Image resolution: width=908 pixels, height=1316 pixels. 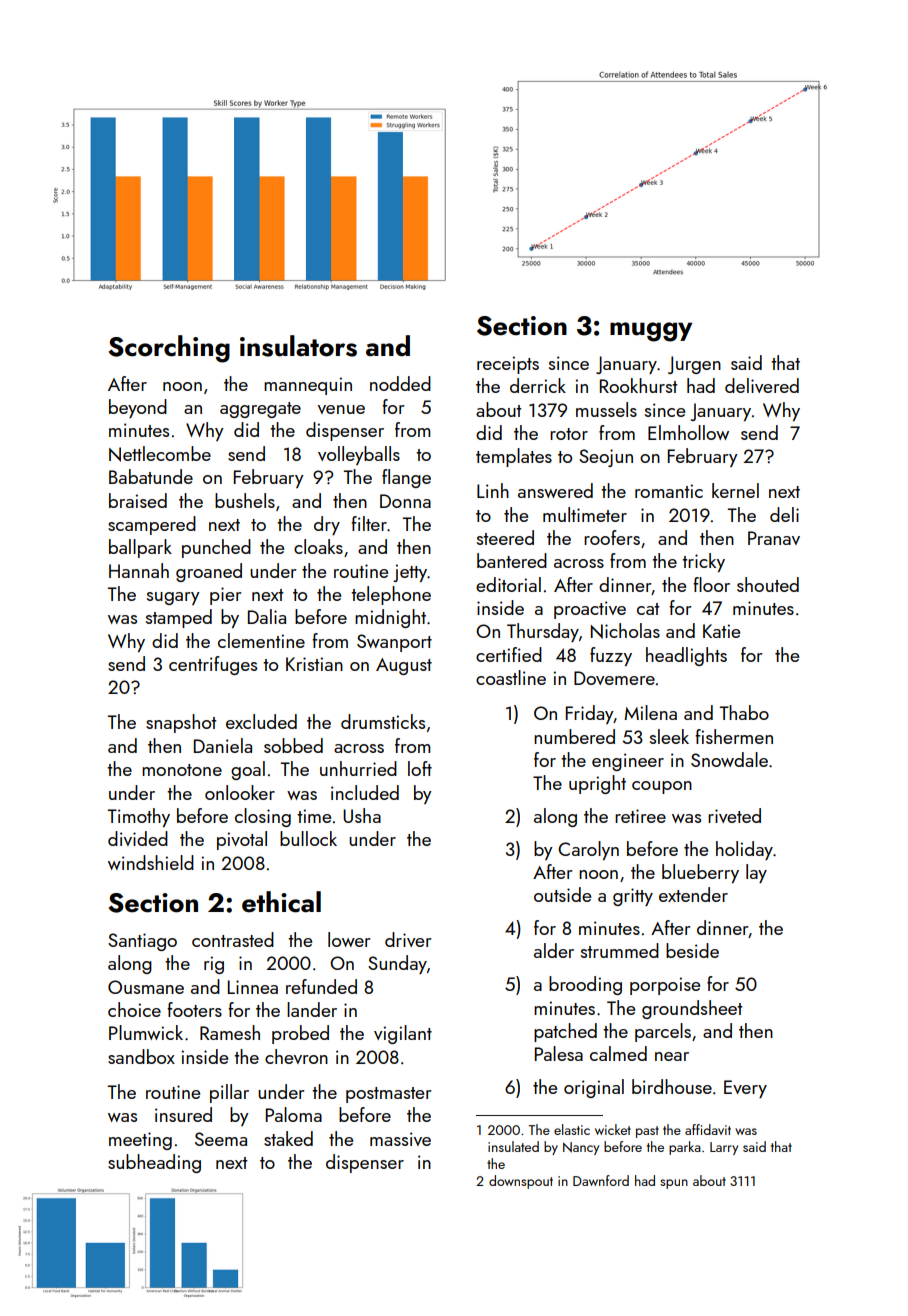 What do you see at coordinates (521, 1182) in the document?
I see `downspout` at bounding box center [521, 1182].
